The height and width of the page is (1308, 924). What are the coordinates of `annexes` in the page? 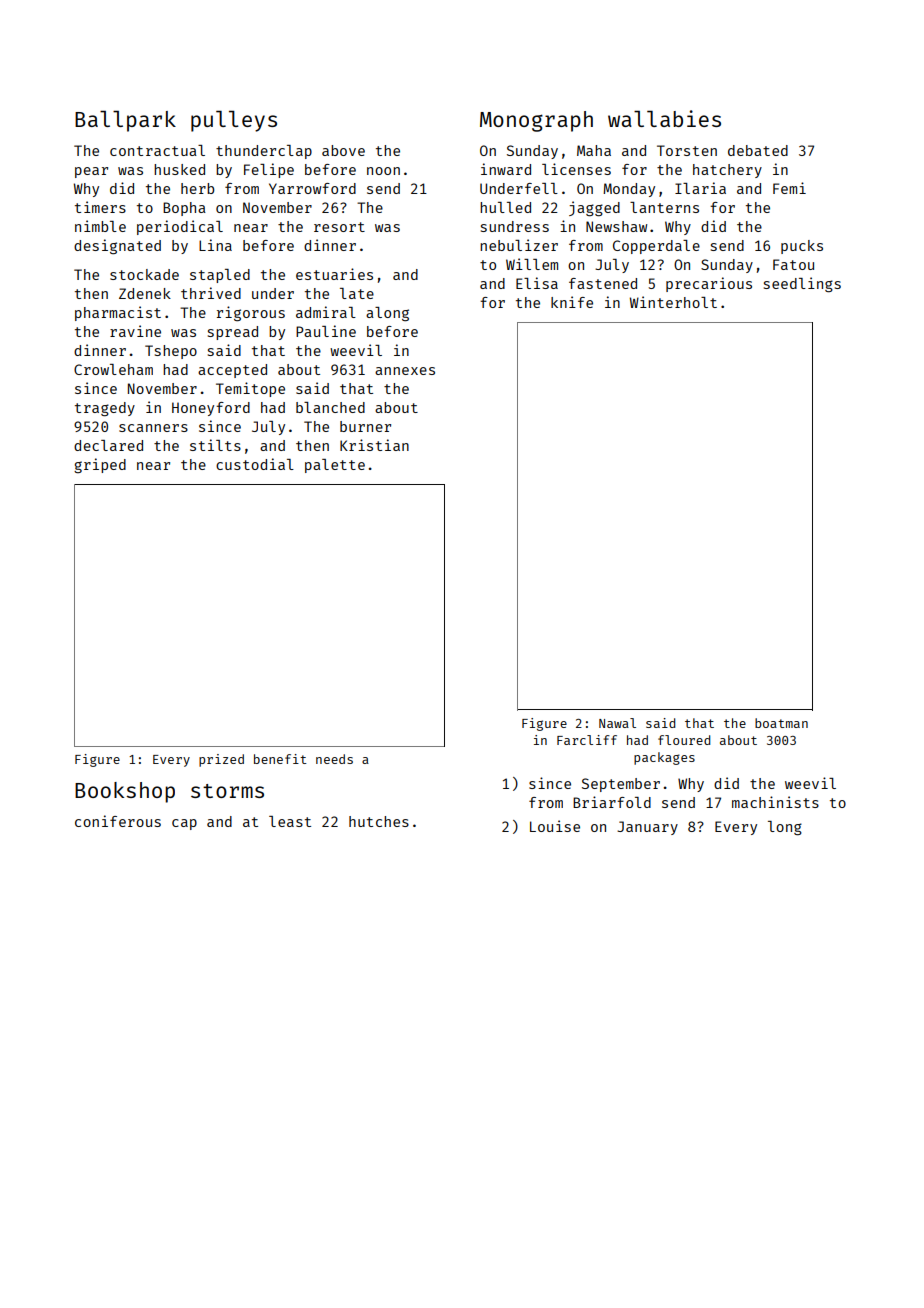 It's located at (405, 371).
